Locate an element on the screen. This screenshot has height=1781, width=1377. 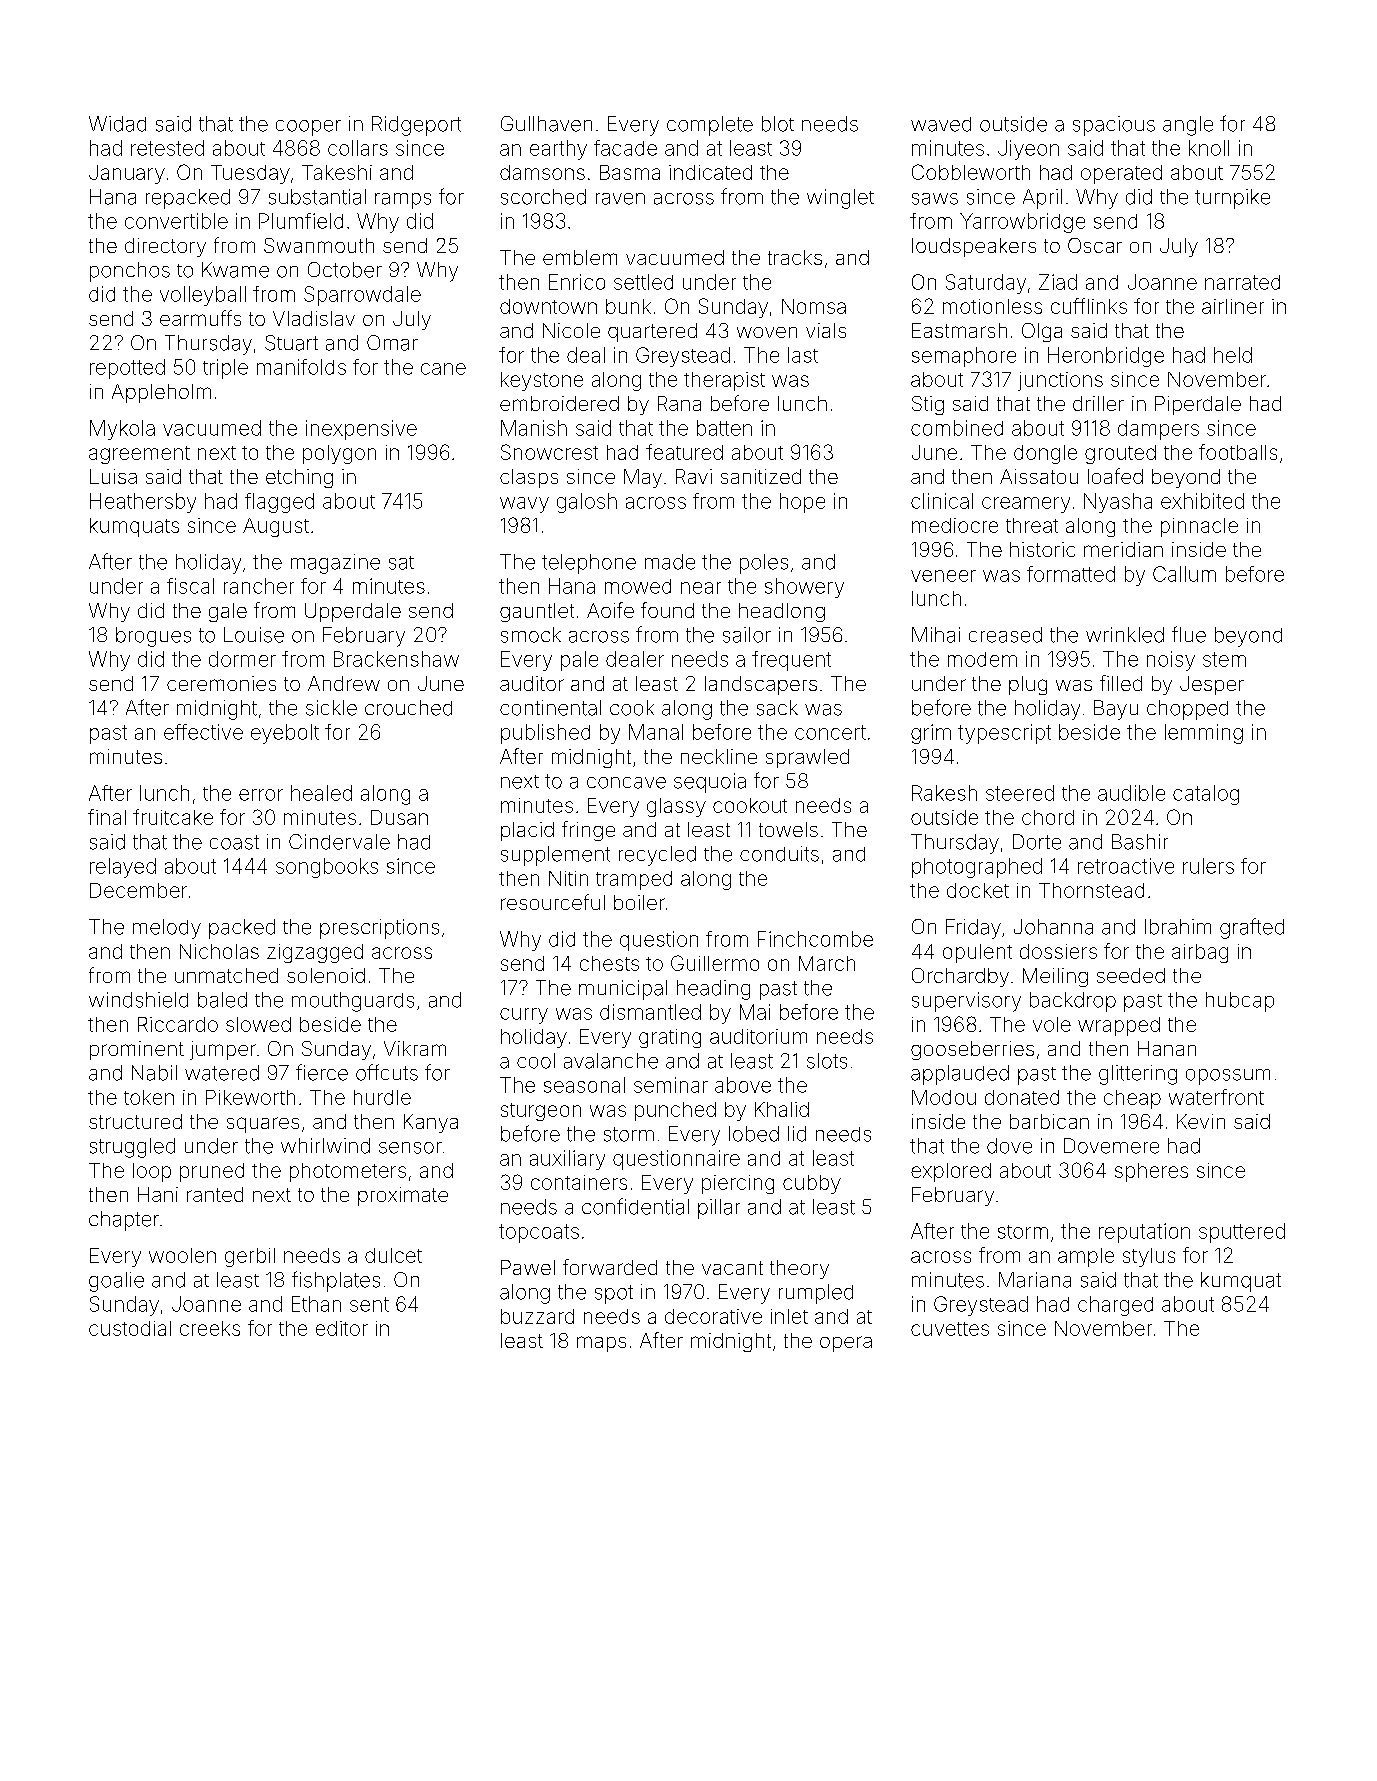
cubby is located at coordinates (812, 1184).
